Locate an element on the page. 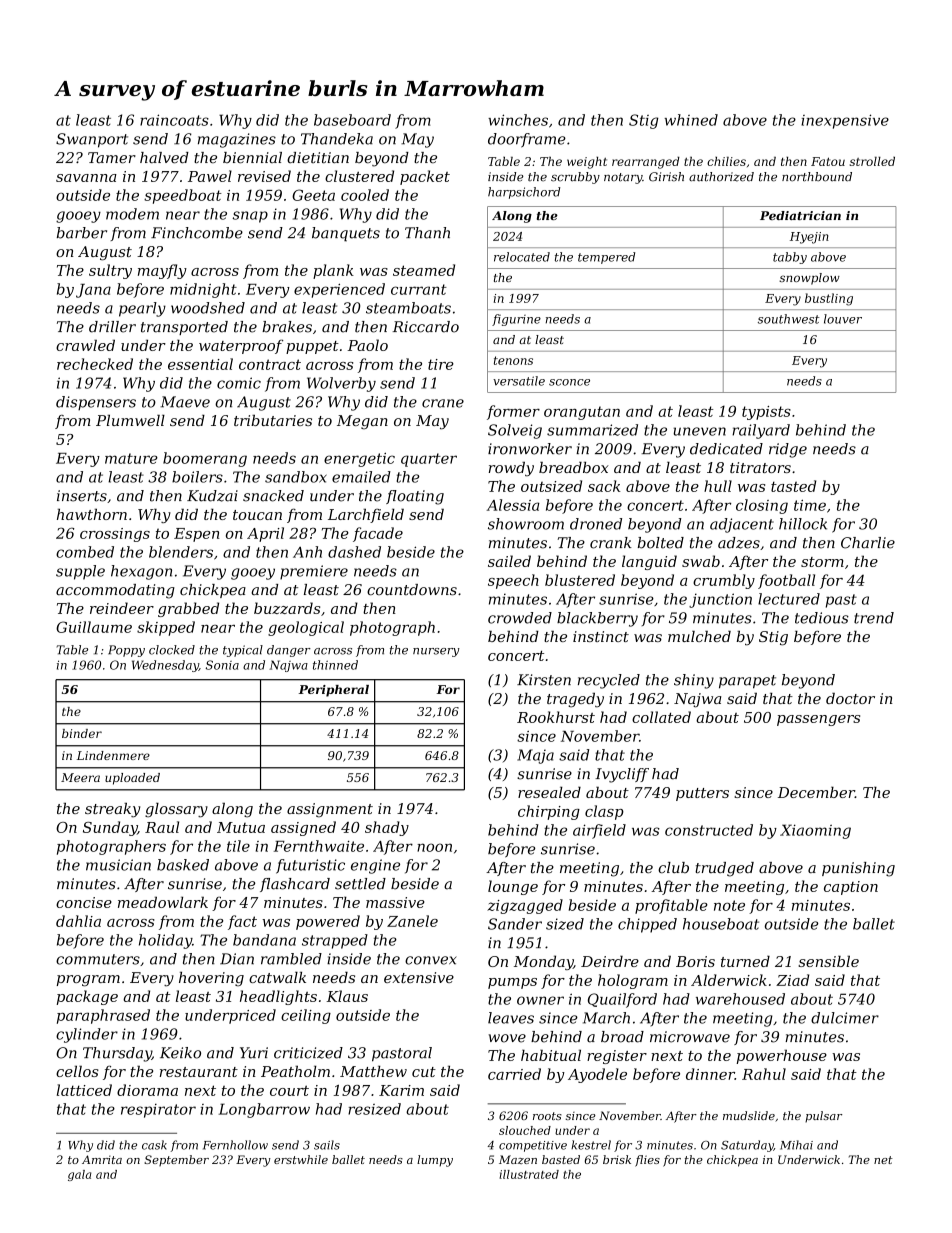  illustrated is located at coordinates (529, 1174).
